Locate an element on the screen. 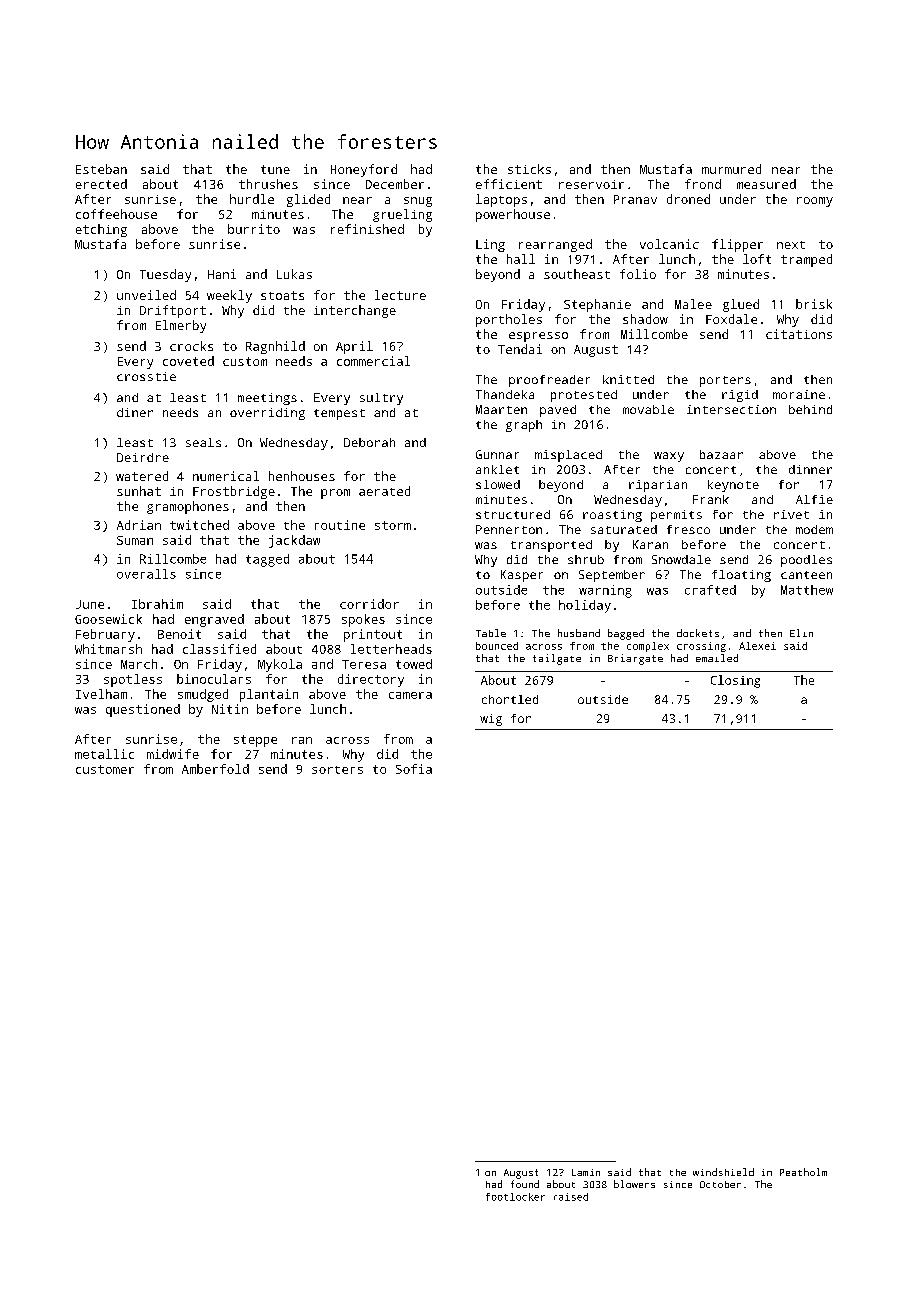 The width and height of the screenshot is (908, 1316). Esteban is located at coordinates (101, 169).
